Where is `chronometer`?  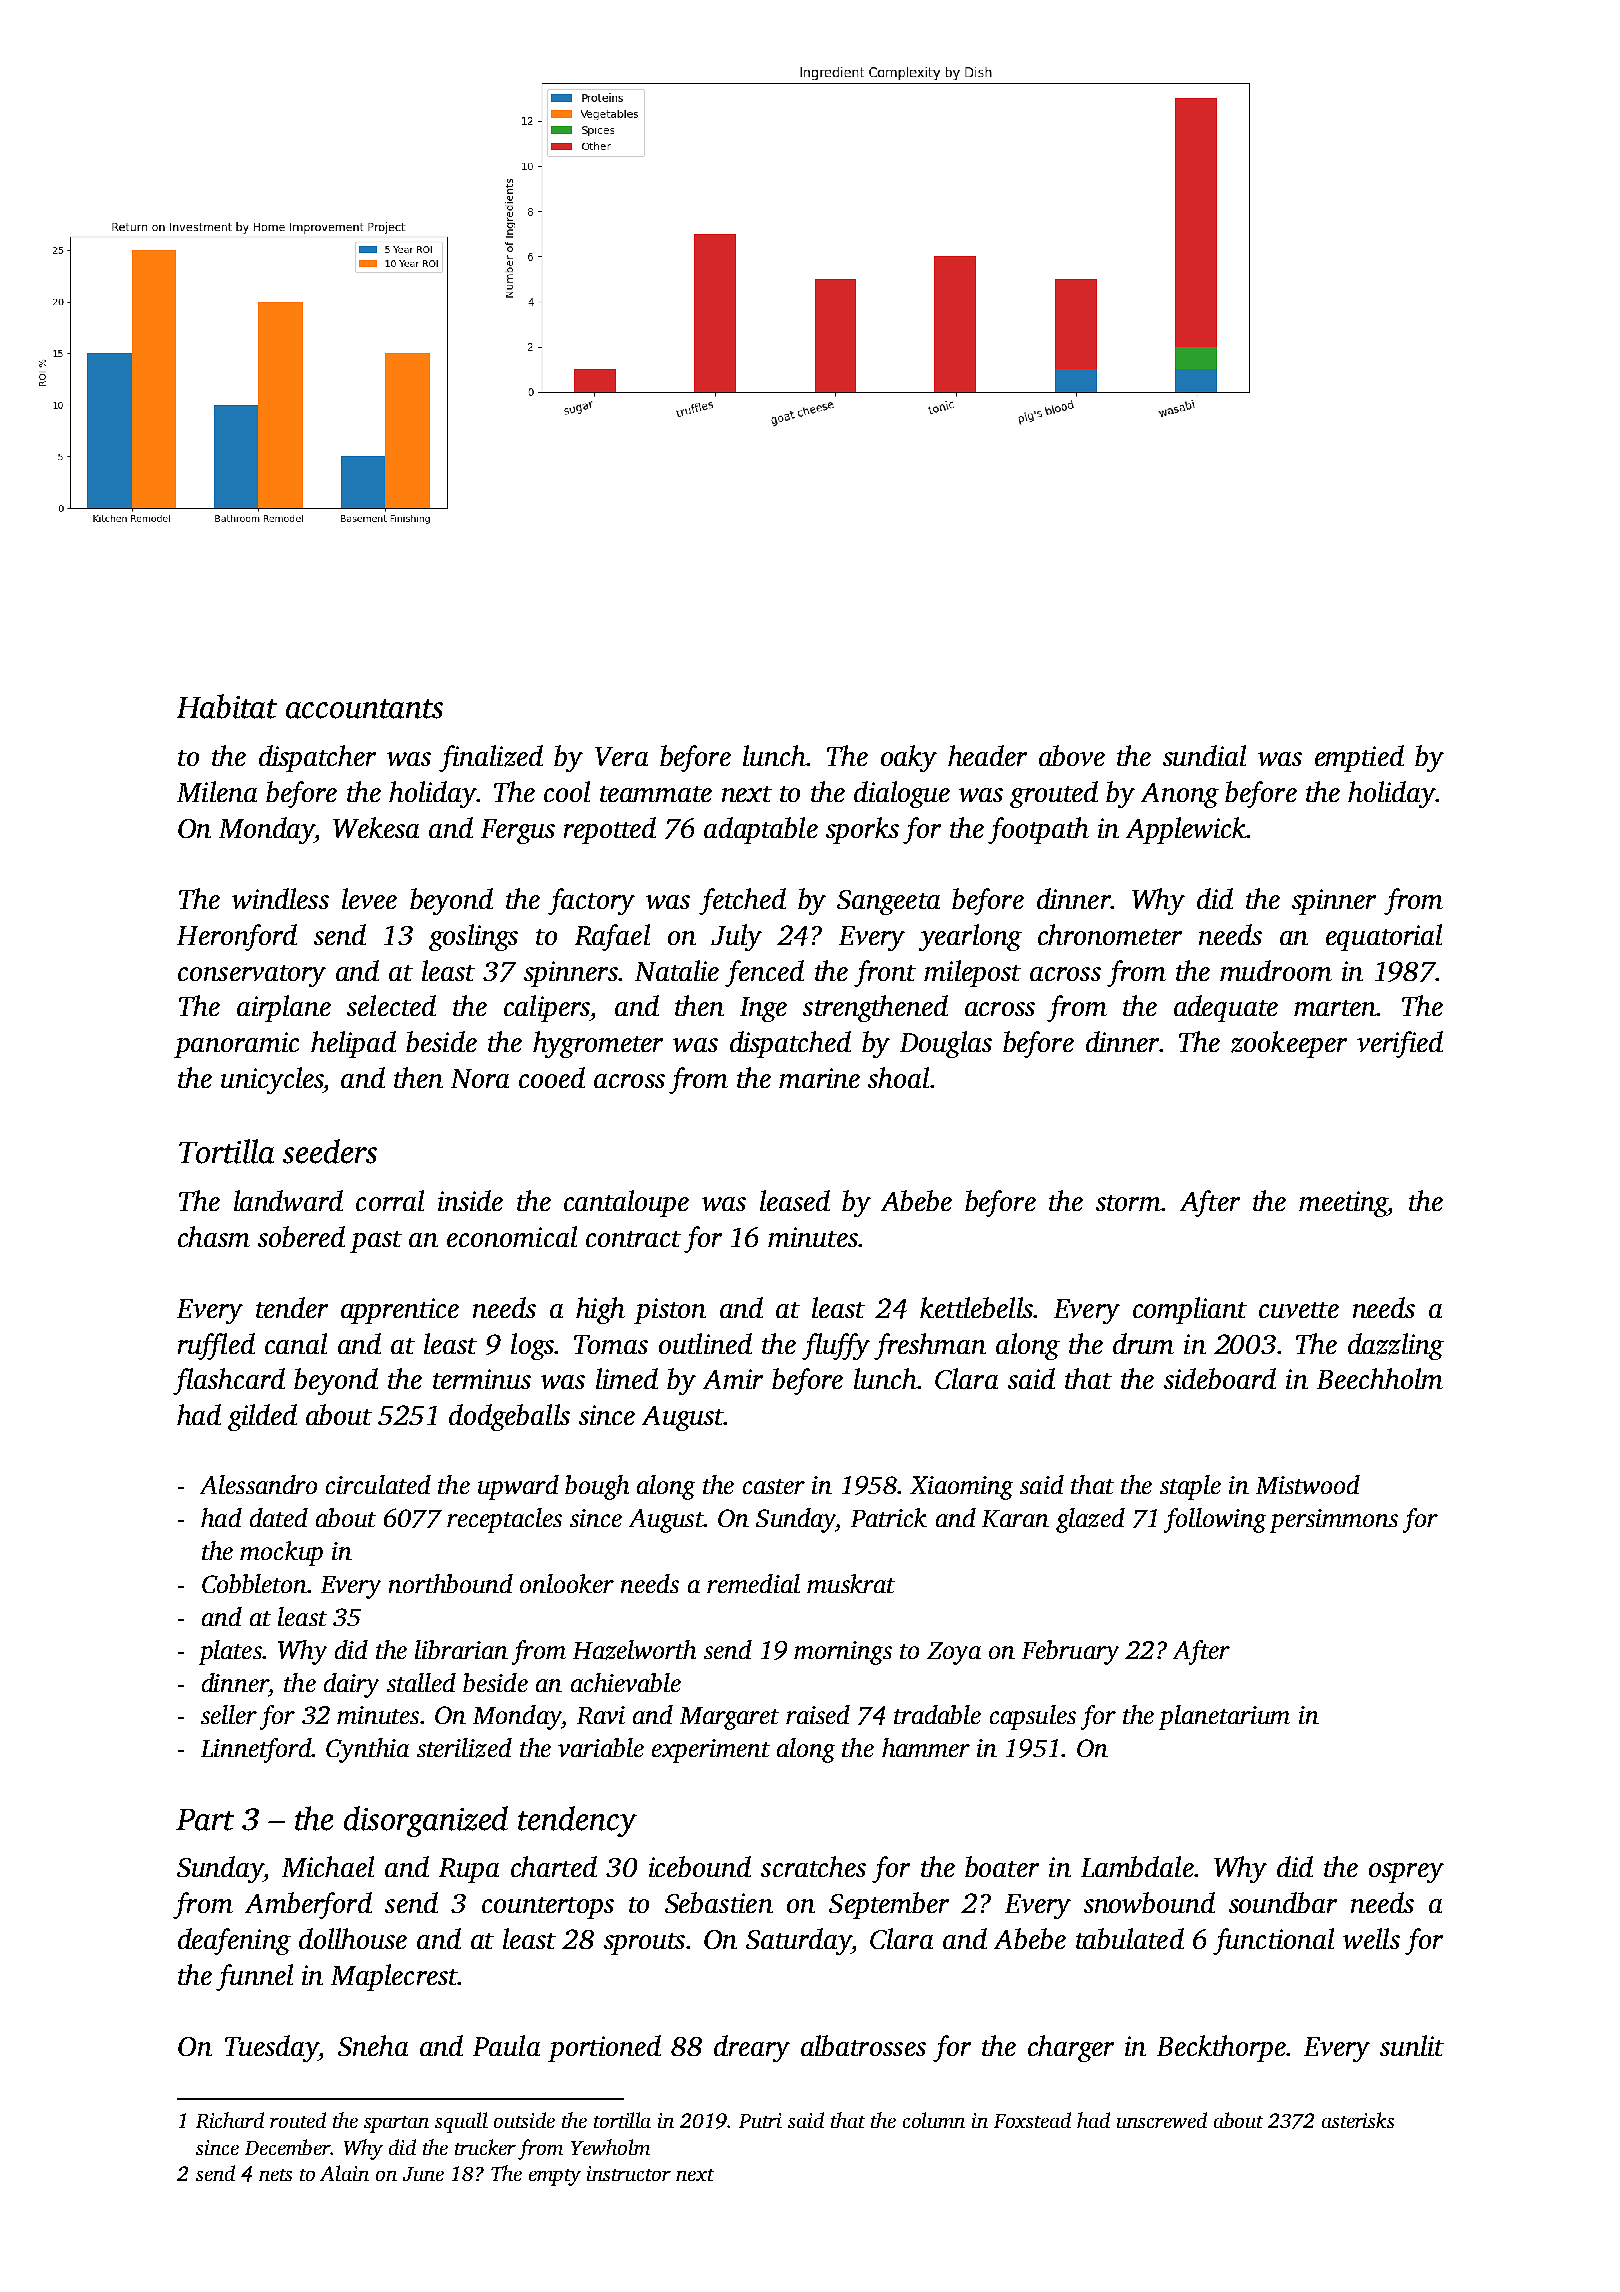 chronometer is located at coordinates (1110, 934).
